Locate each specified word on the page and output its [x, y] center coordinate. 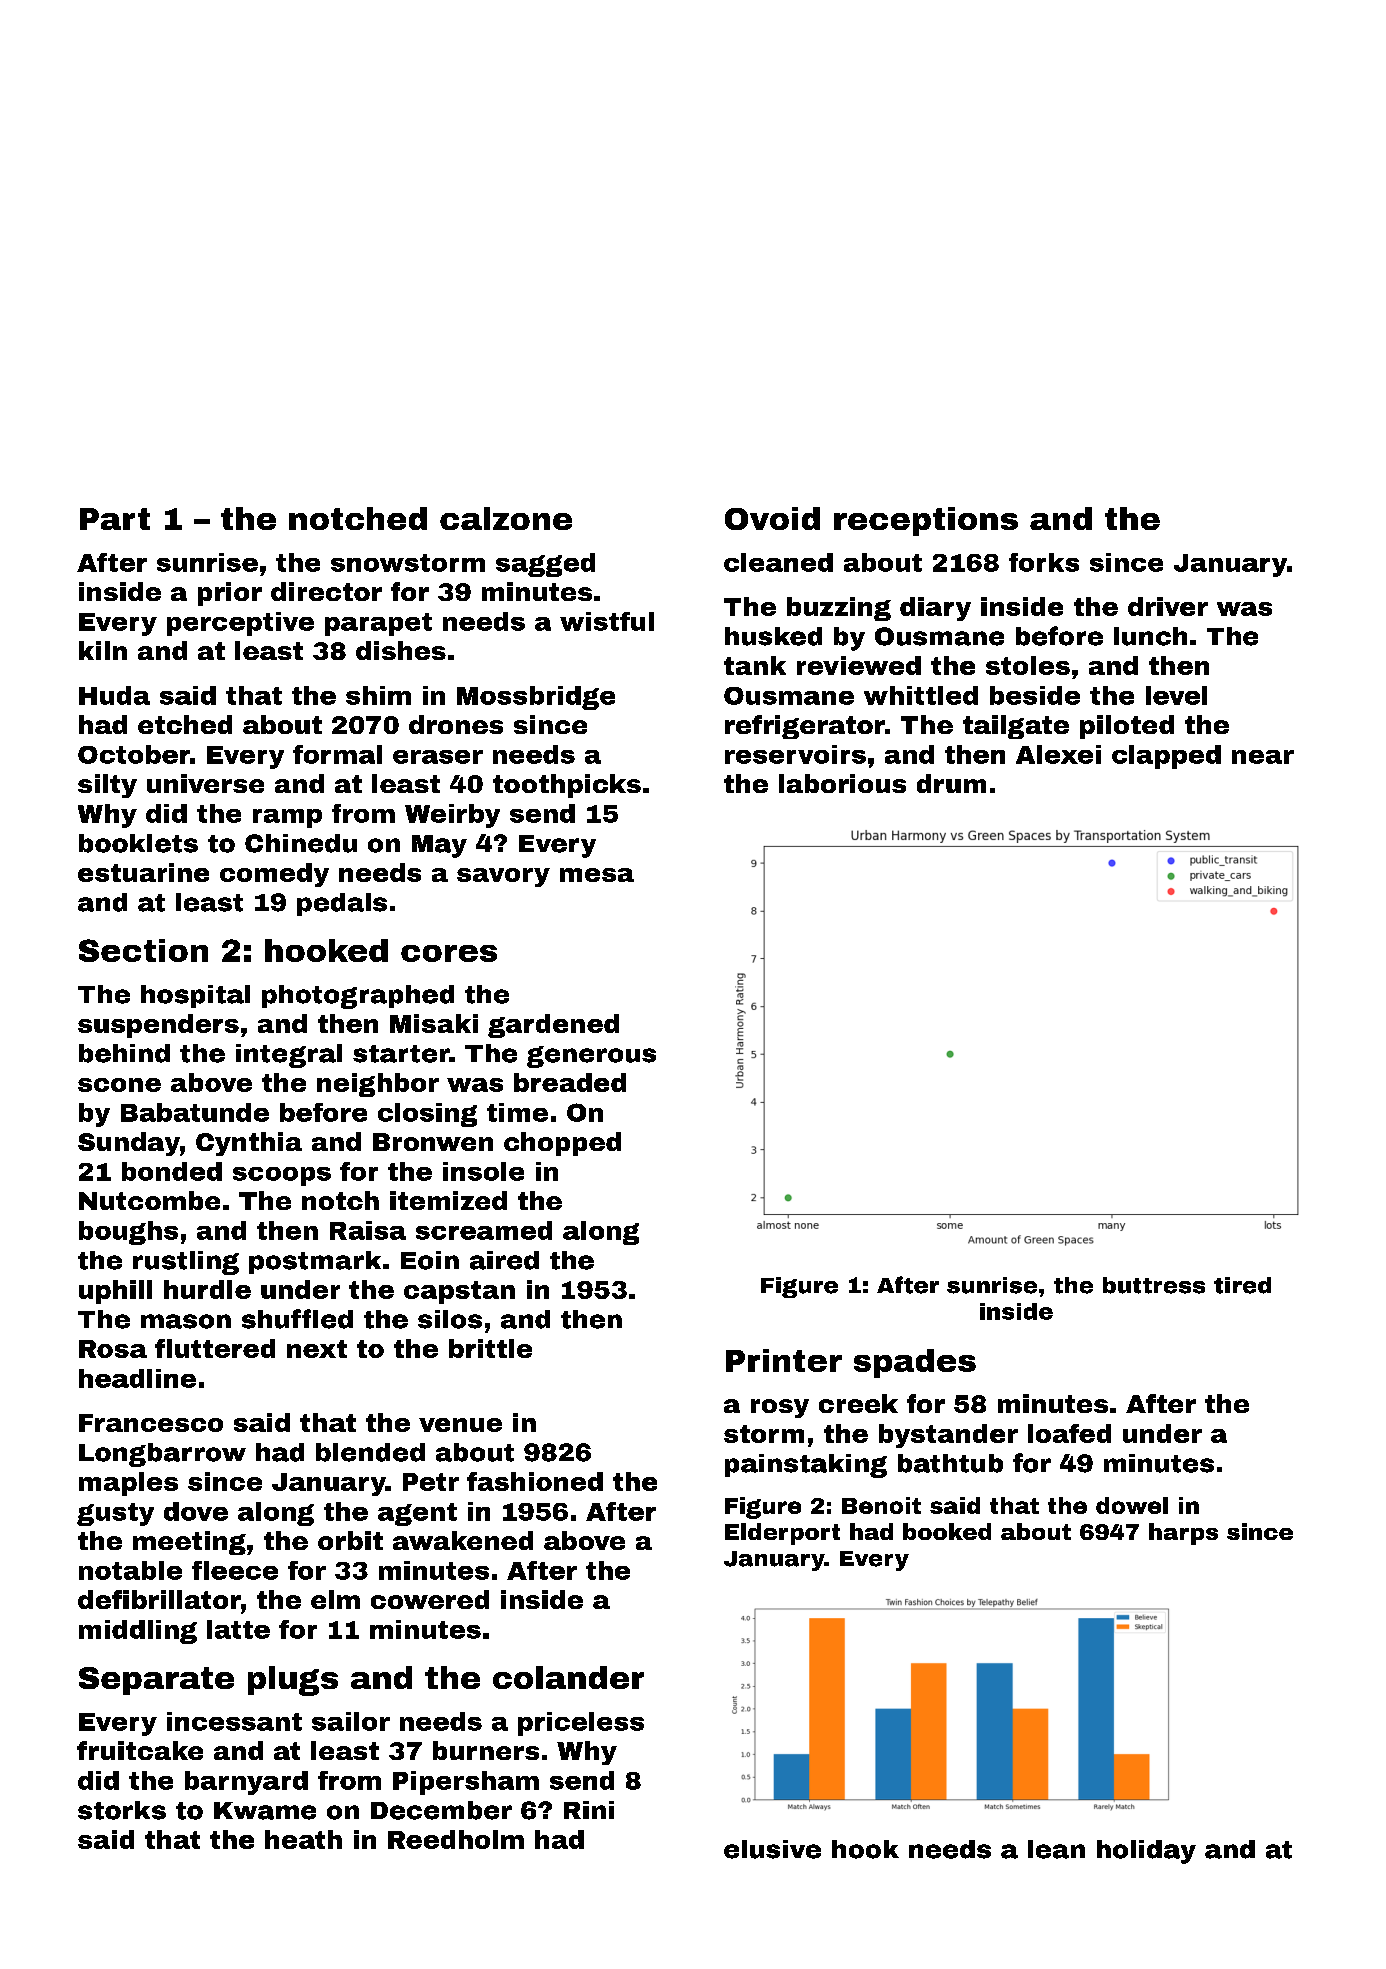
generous [591, 1057]
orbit [350, 1540]
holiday [1146, 1852]
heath [303, 1839]
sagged [545, 565]
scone [119, 1085]
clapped [1166, 757]
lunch [1150, 636]
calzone [506, 518]
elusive [772, 1849]
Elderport [782, 1534]
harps [1183, 1534]
